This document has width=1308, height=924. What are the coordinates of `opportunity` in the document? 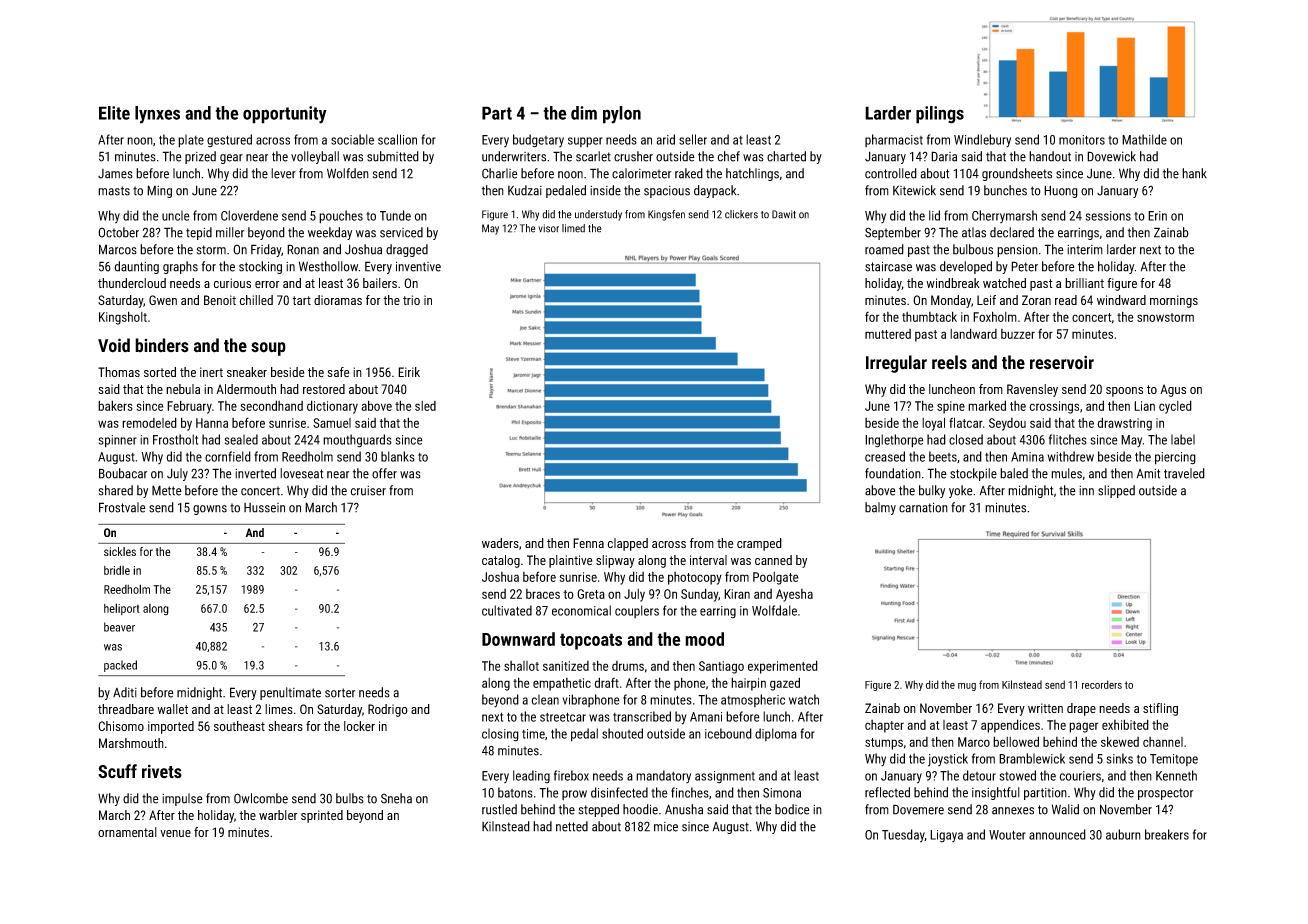 It's located at (285, 115).
